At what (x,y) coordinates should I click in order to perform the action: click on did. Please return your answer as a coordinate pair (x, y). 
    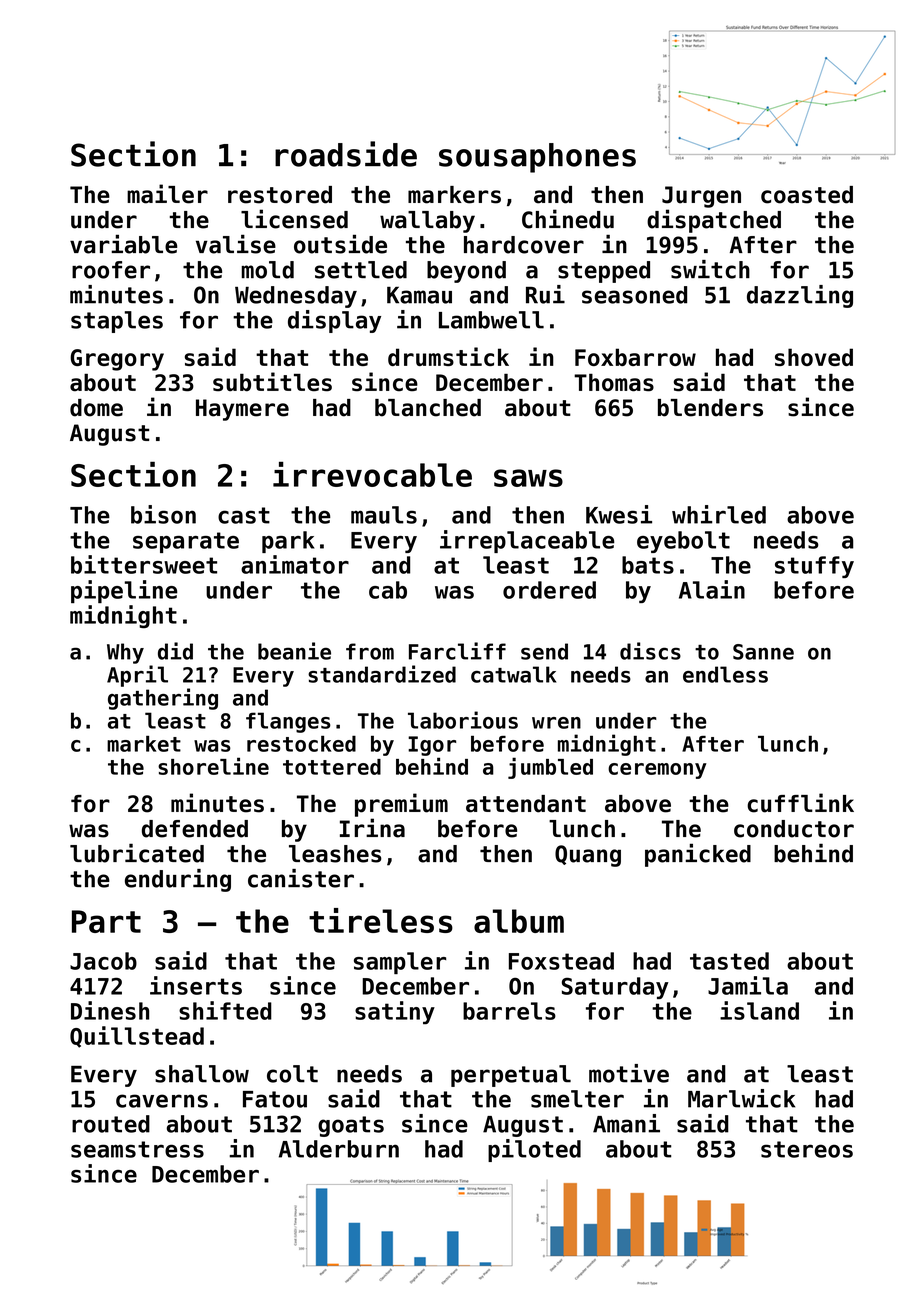
    Looking at the image, I should click on (175, 651).
